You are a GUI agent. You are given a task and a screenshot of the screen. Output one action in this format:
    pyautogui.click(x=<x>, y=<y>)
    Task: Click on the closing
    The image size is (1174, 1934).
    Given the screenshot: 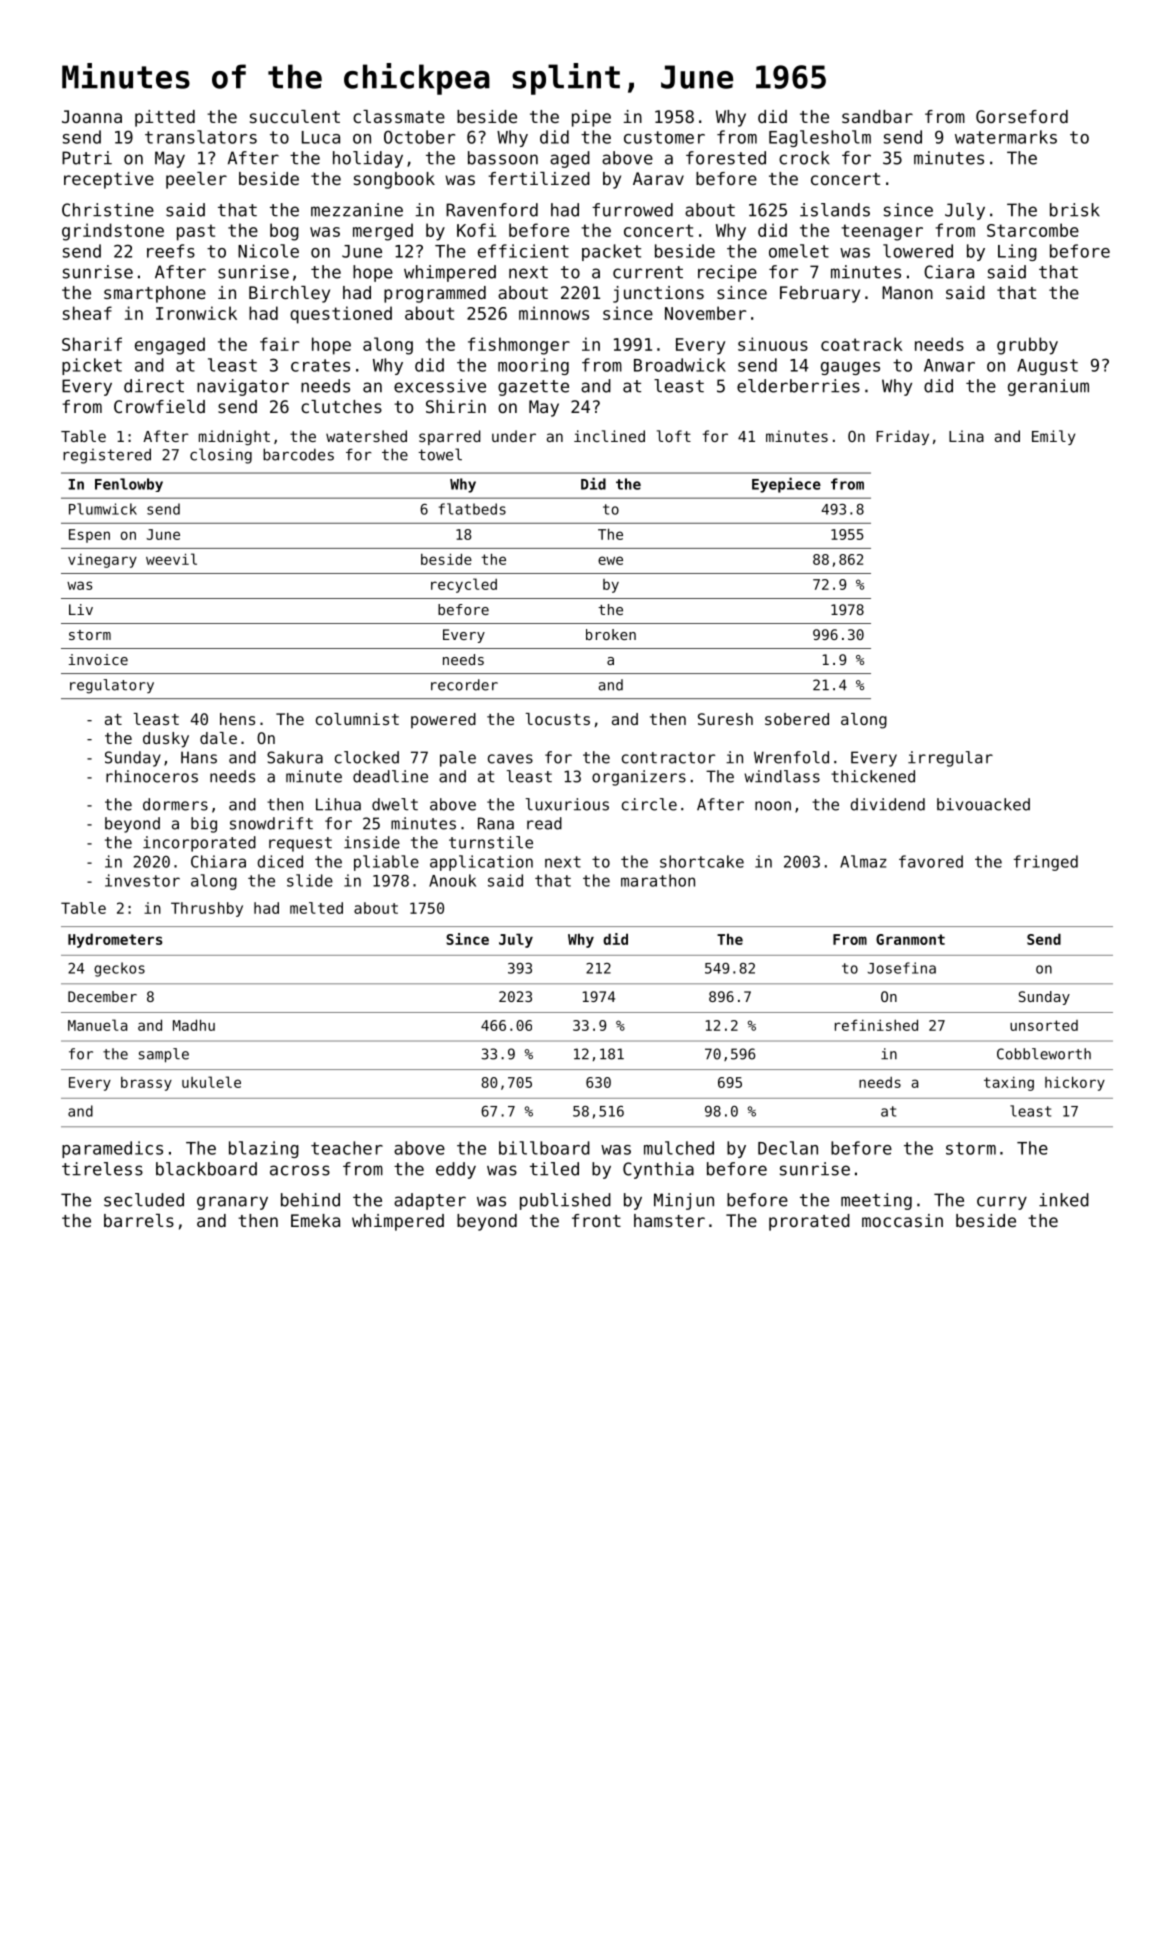 What is the action you would take?
    pyautogui.click(x=221, y=456)
